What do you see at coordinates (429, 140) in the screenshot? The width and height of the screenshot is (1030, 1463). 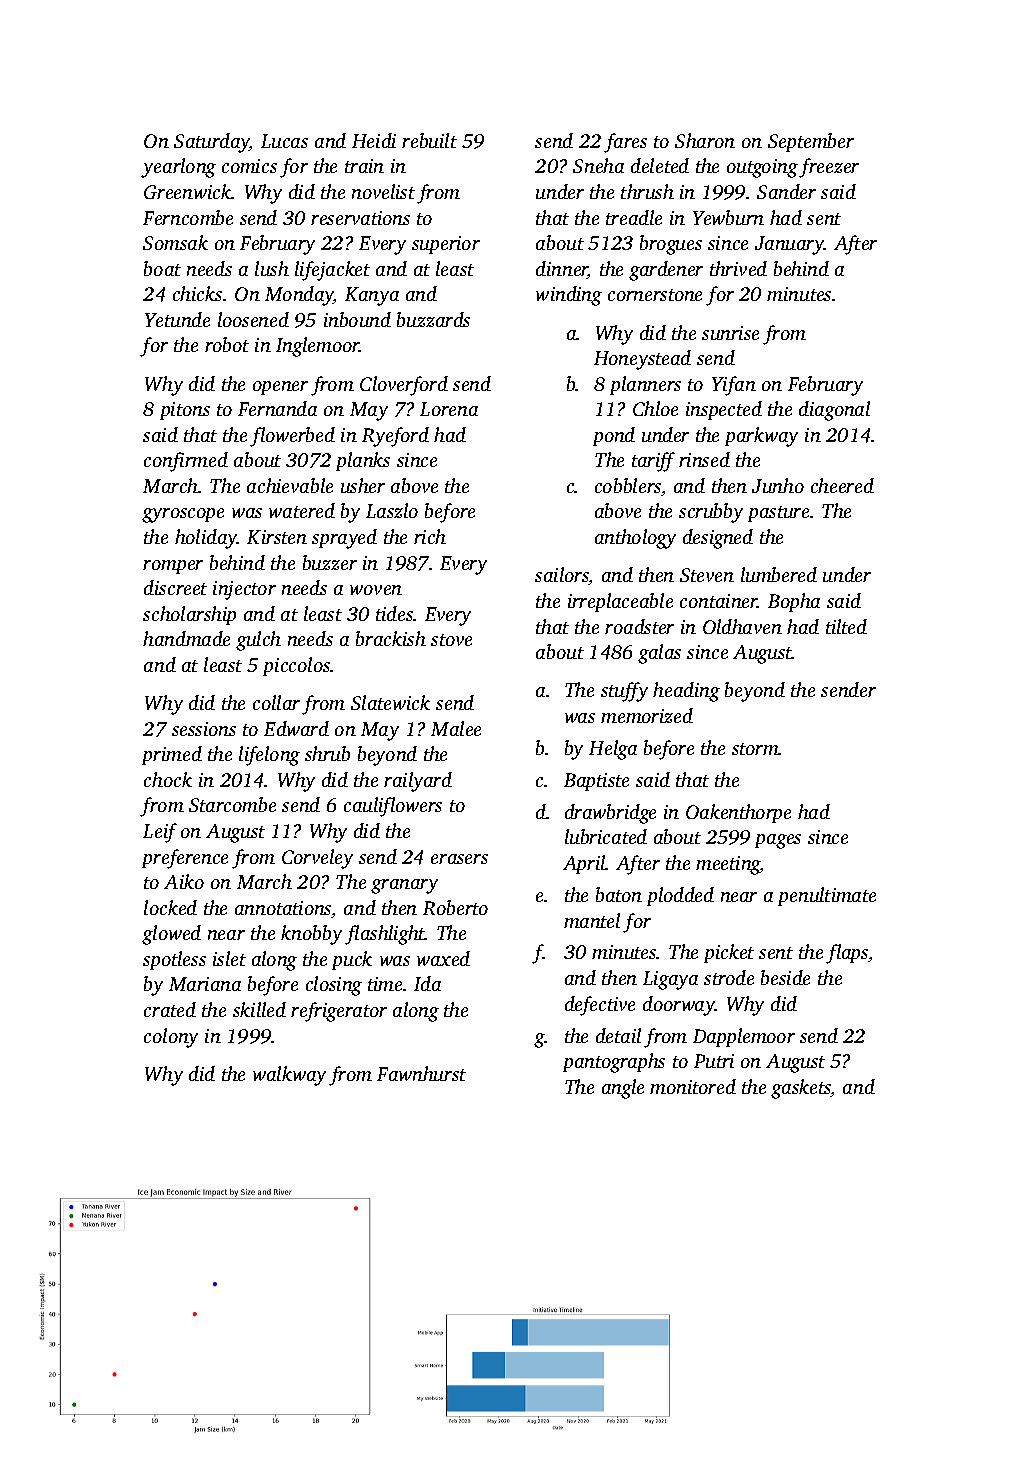 I see `rebuilt` at bounding box center [429, 140].
